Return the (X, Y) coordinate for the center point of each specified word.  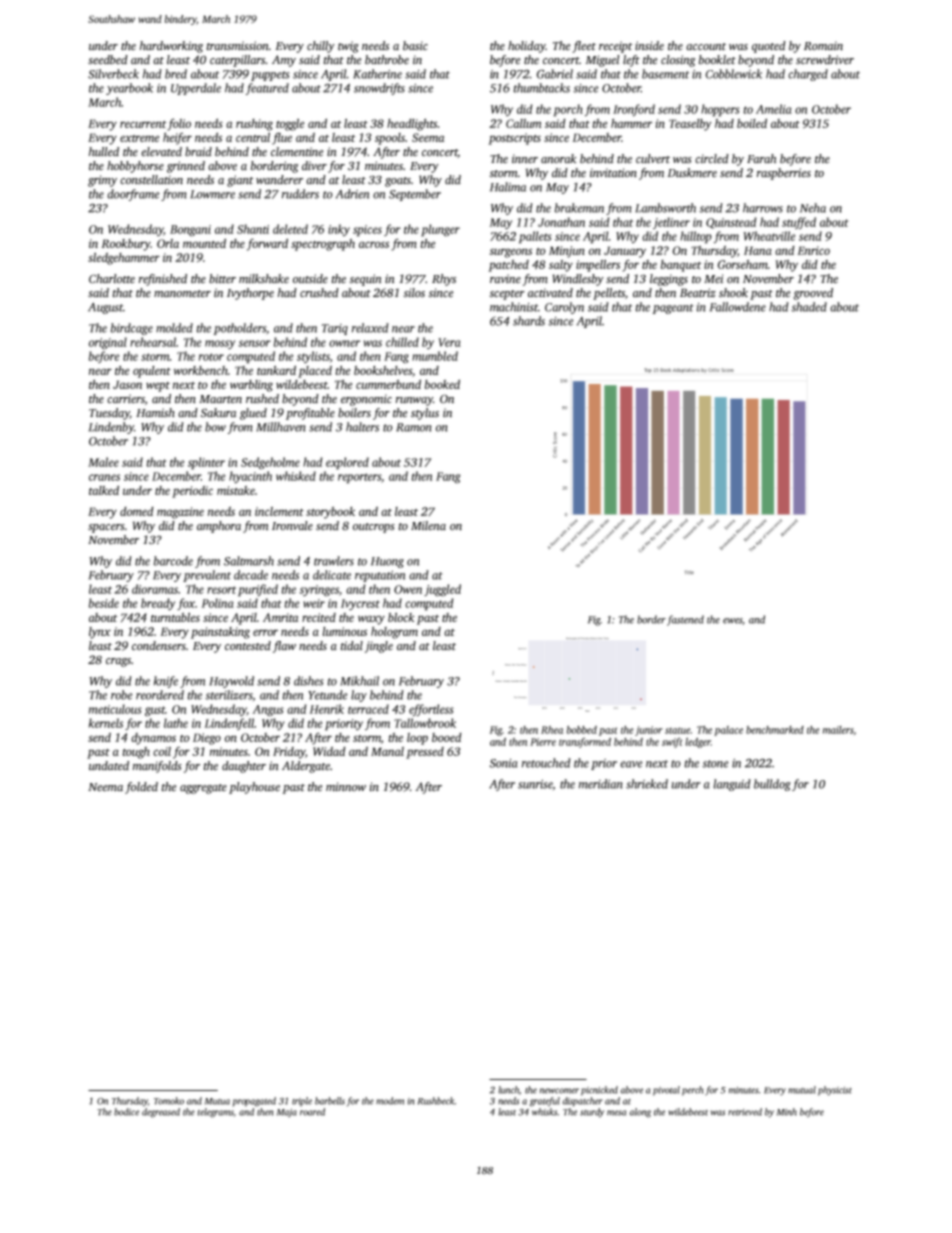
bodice (126, 1112)
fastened (685, 620)
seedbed (108, 60)
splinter (206, 463)
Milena (428, 526)
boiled (752, 123)
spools (390, 139)
